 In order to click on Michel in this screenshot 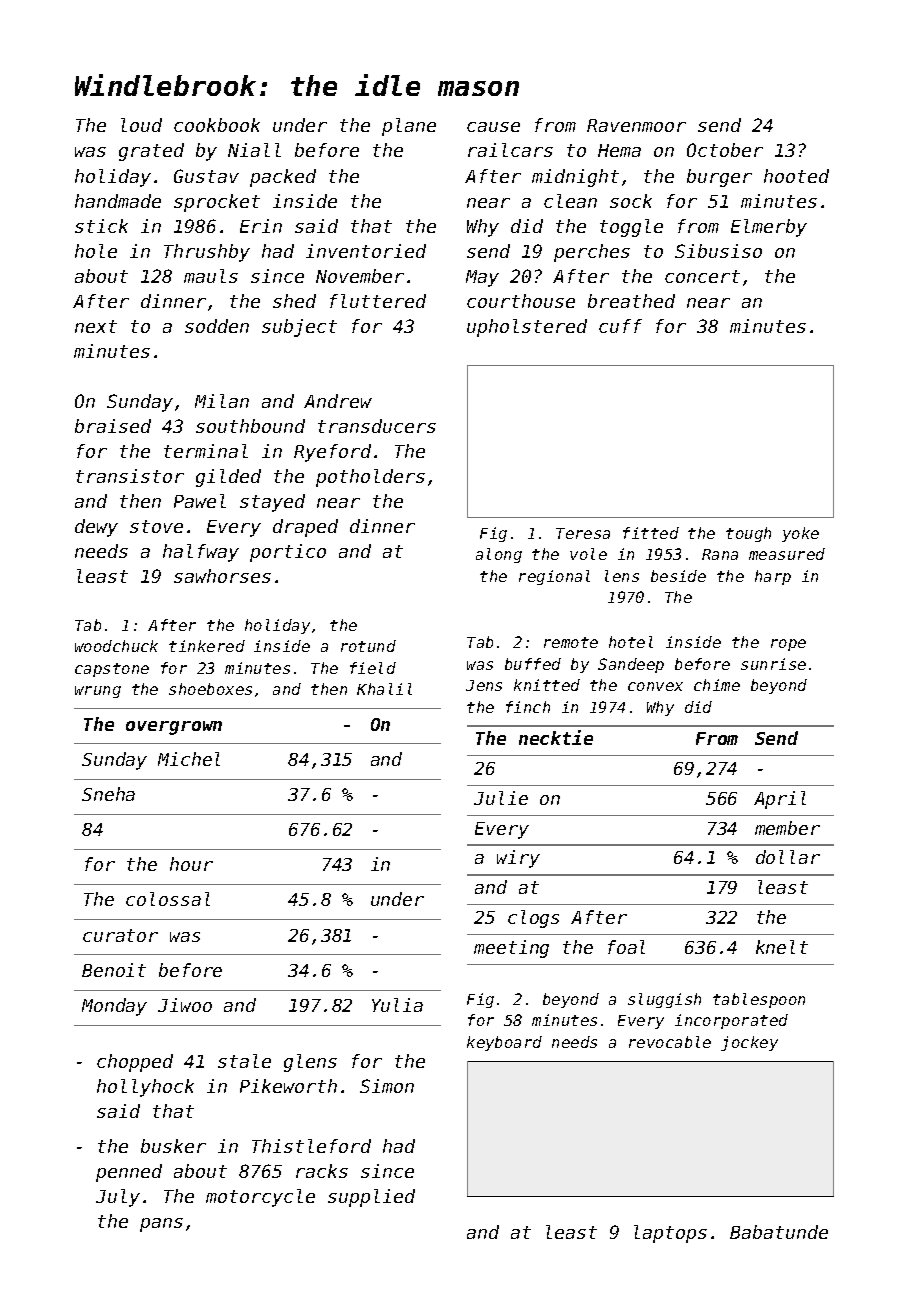, I will do `click(189, 759)`.
